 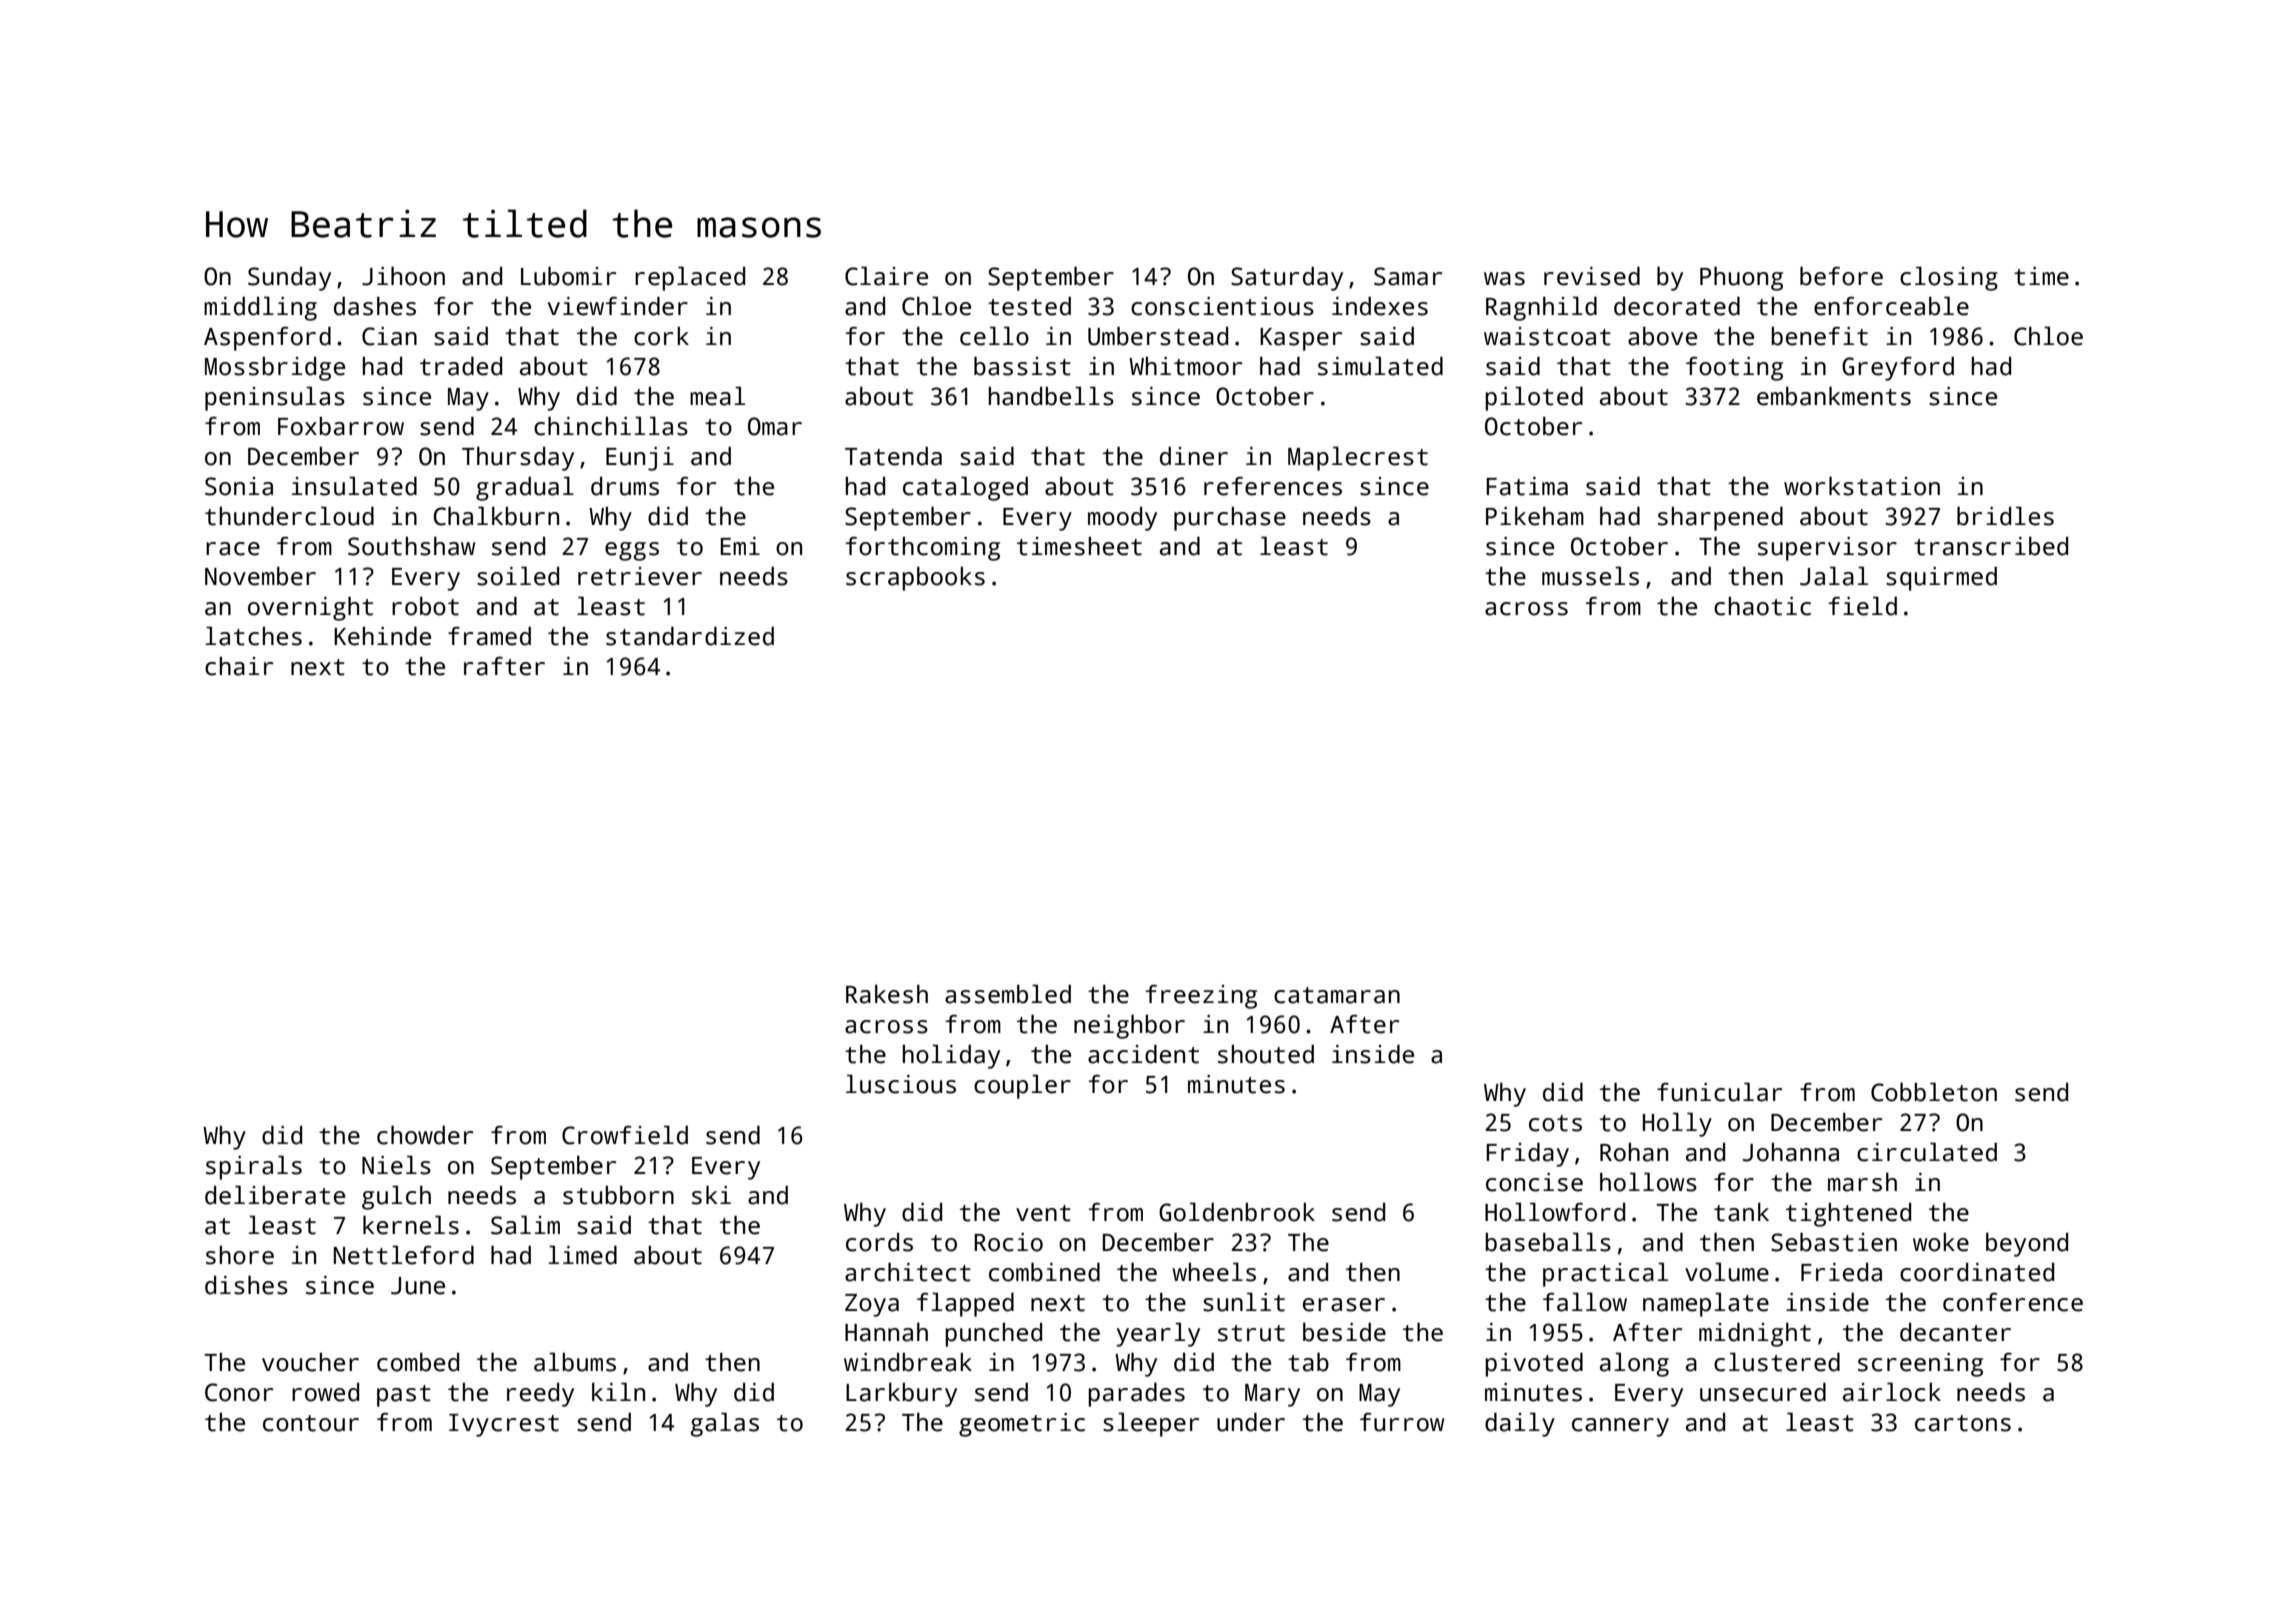 I want to click on contour, so click(x=311, y=1423).
